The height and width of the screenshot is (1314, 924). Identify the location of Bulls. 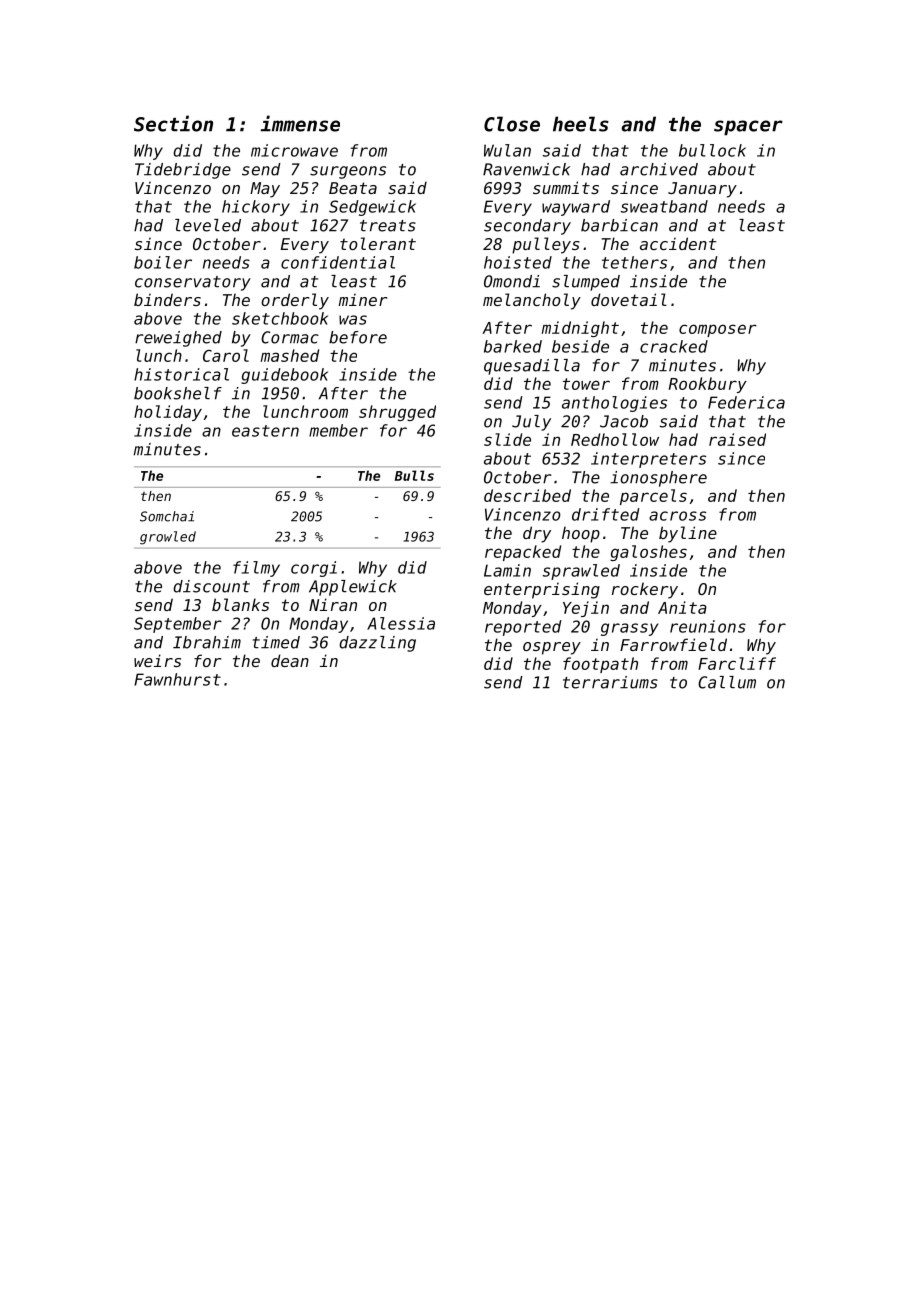
(414, 475).
